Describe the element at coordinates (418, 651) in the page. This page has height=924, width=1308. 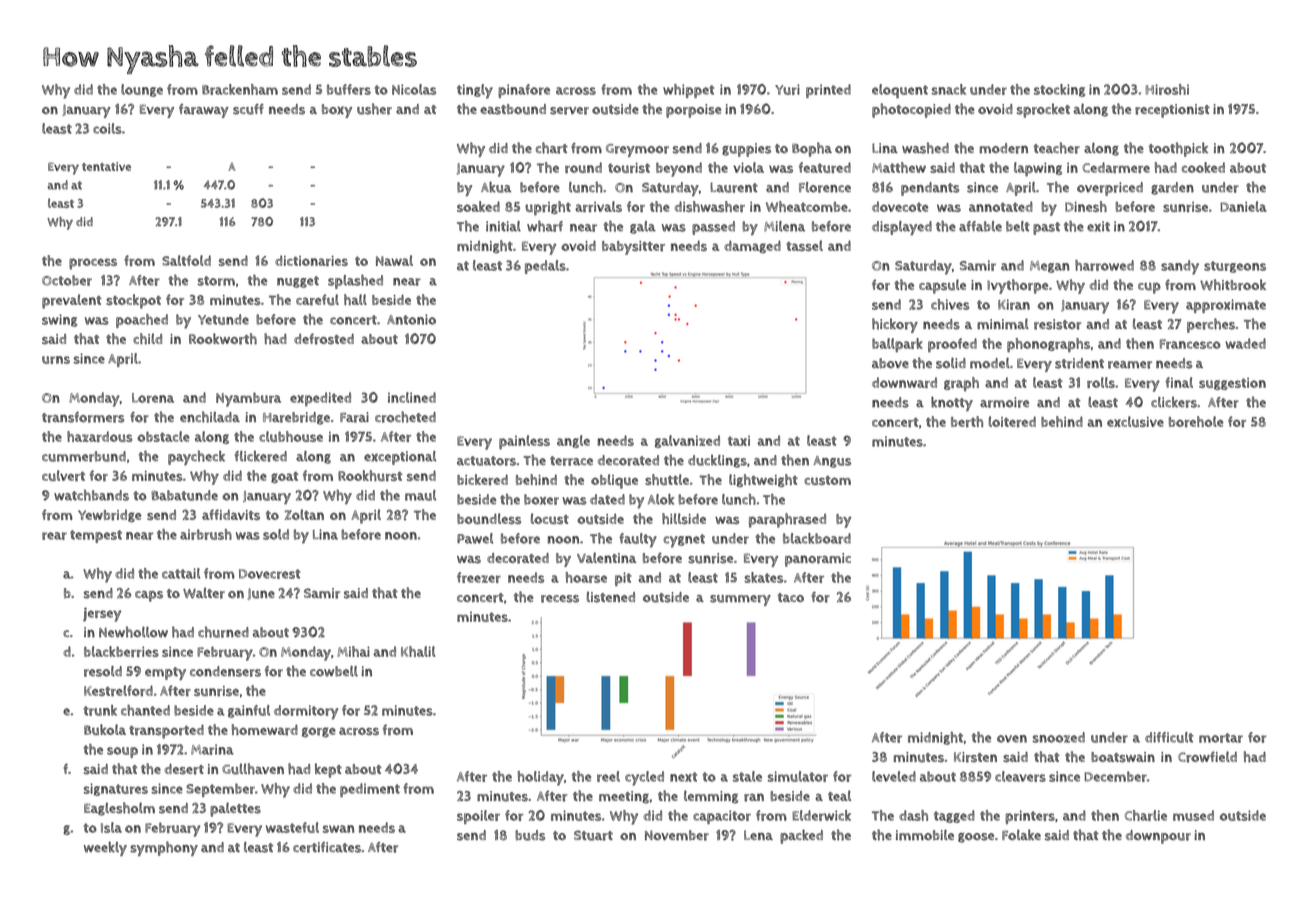
I see `Khalil` at that location.
